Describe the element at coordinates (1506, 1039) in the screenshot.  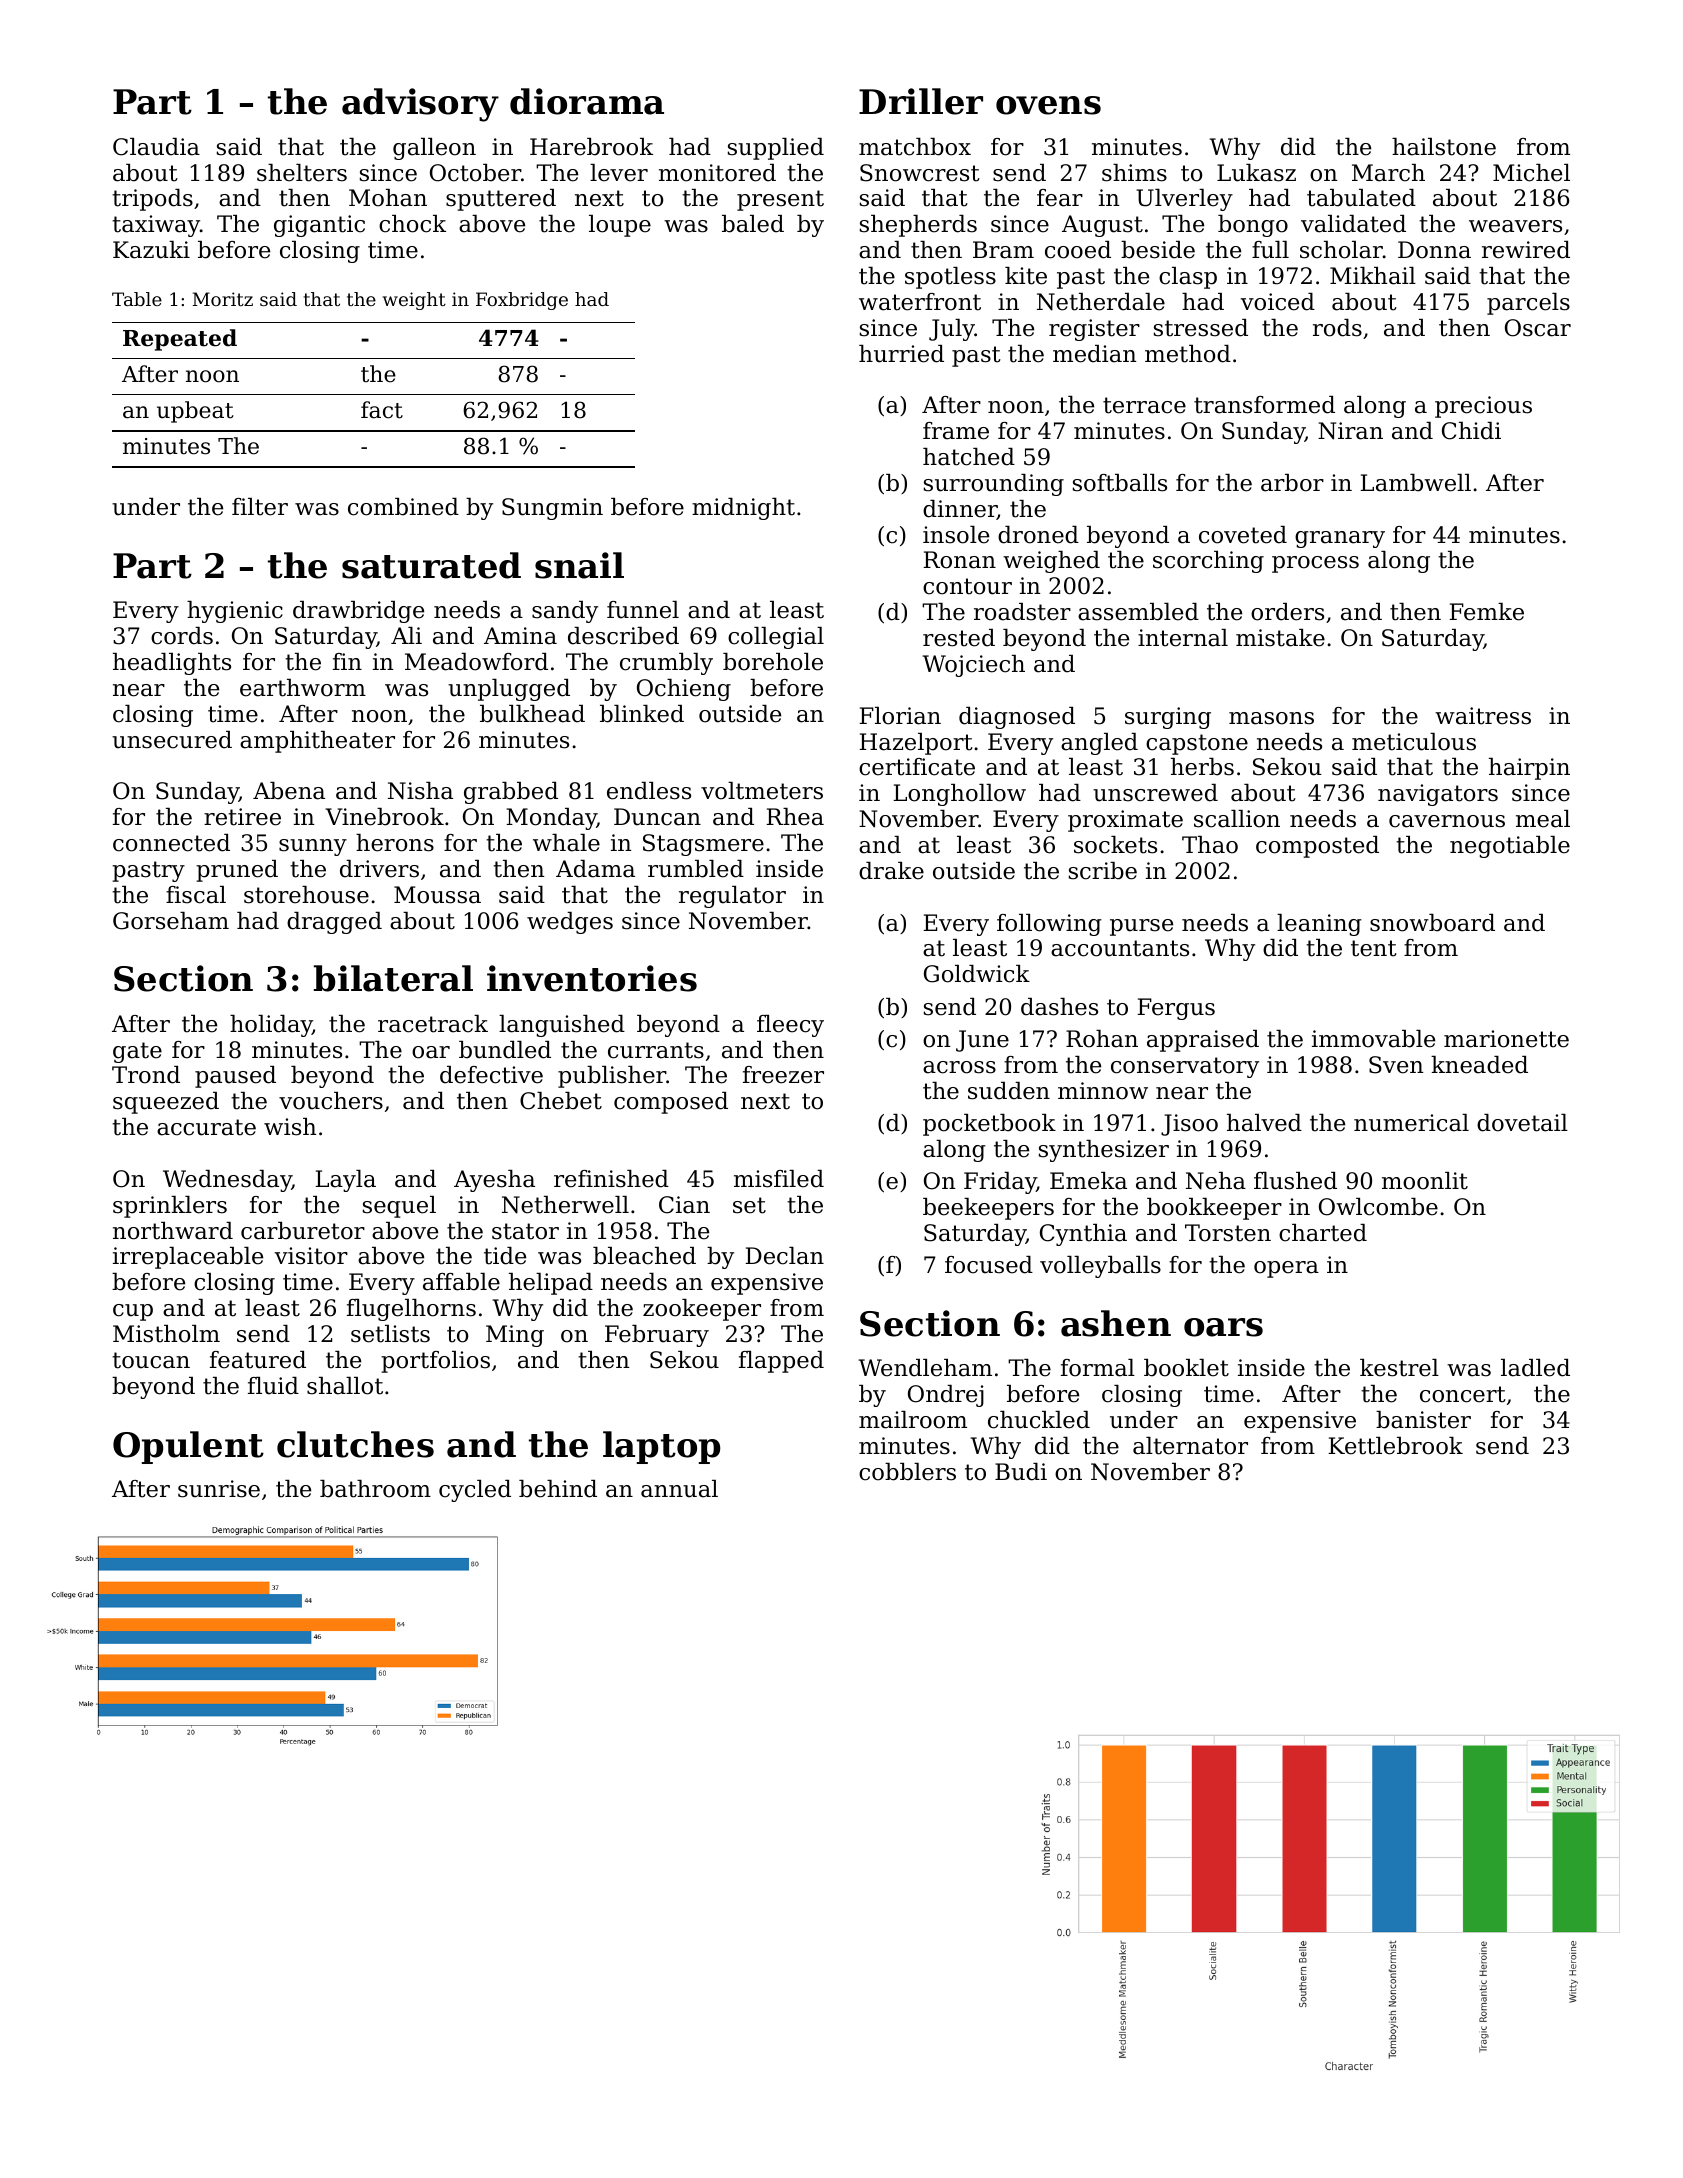
I see `marionette` at that location.
